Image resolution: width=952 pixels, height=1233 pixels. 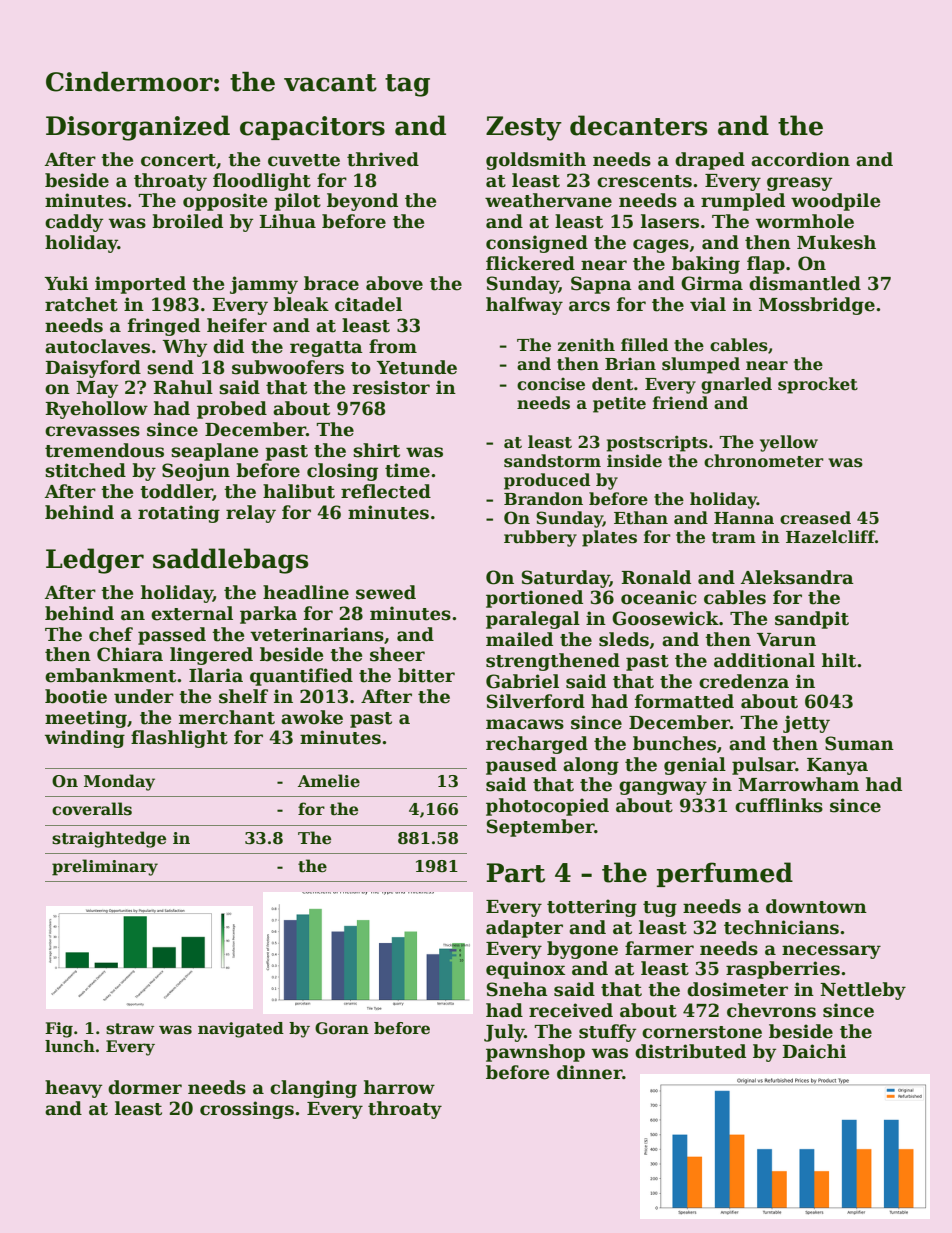 I want to click on cornerstone, so click(x=702, y=1032).
